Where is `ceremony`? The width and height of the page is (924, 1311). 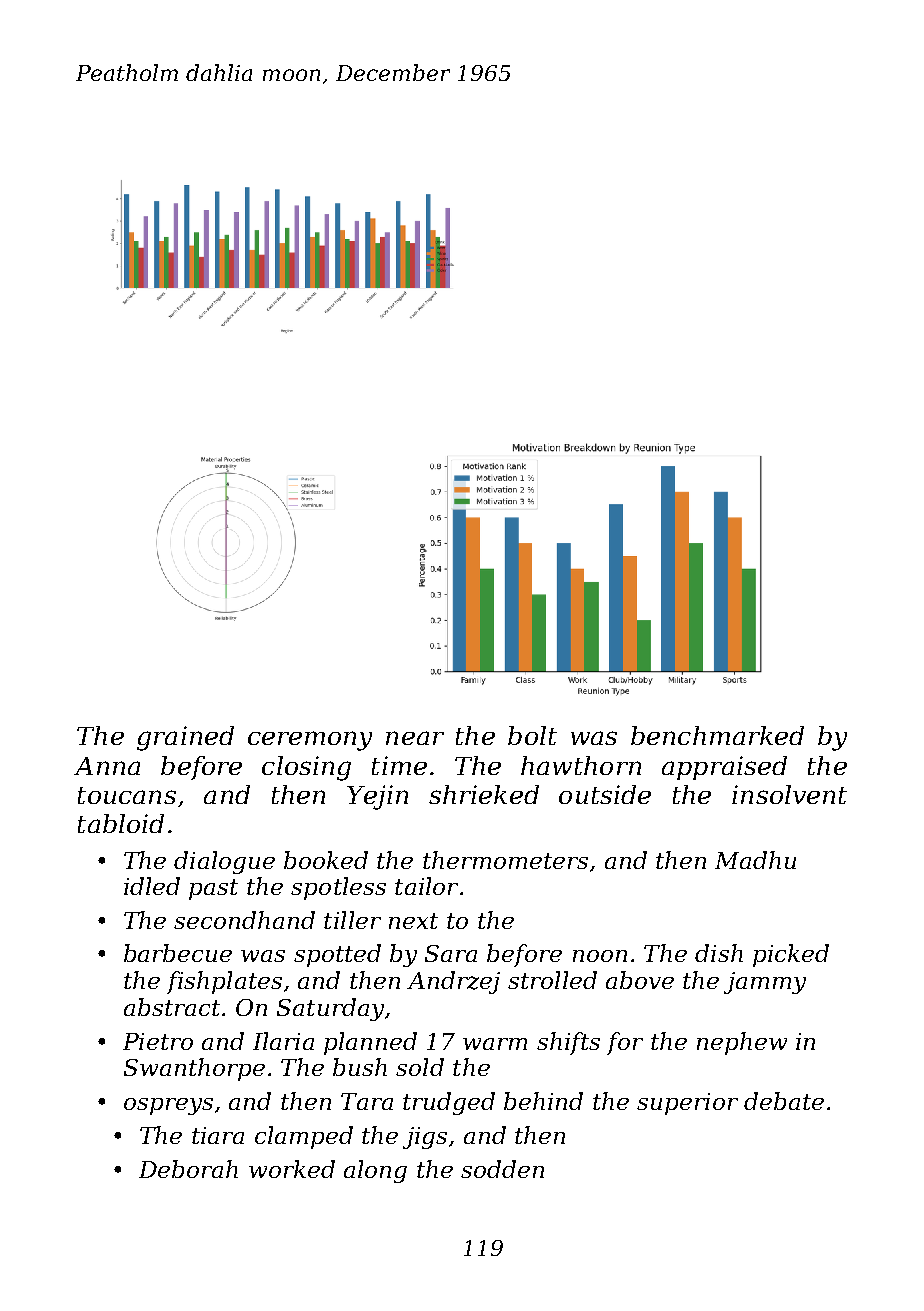
ceremony is located at coordinates (310, 741).
